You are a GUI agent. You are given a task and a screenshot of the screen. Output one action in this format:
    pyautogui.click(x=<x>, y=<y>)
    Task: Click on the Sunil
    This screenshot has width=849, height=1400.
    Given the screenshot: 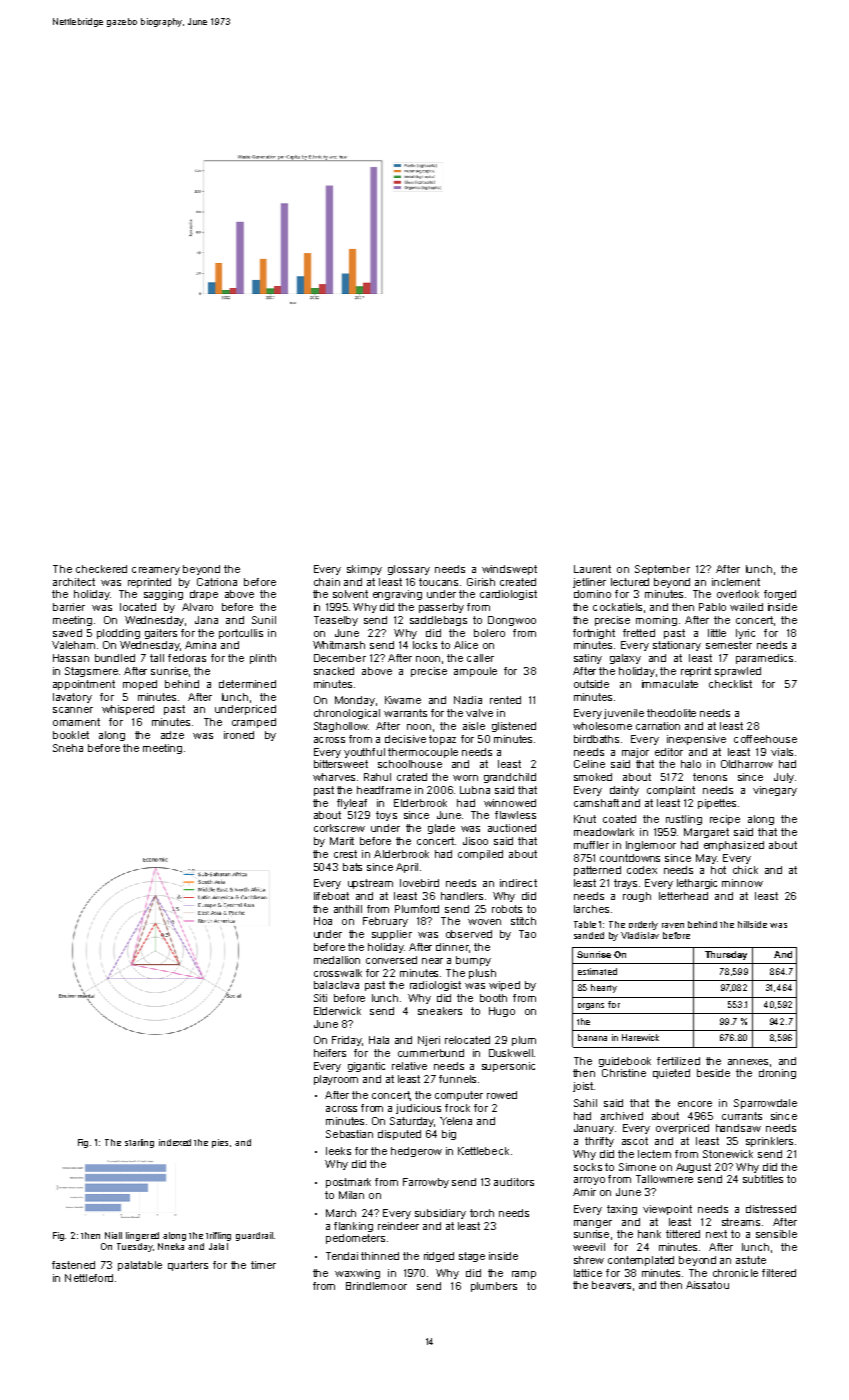 What is the action you would take?
    pyautogui.click(x=264, y=620)
